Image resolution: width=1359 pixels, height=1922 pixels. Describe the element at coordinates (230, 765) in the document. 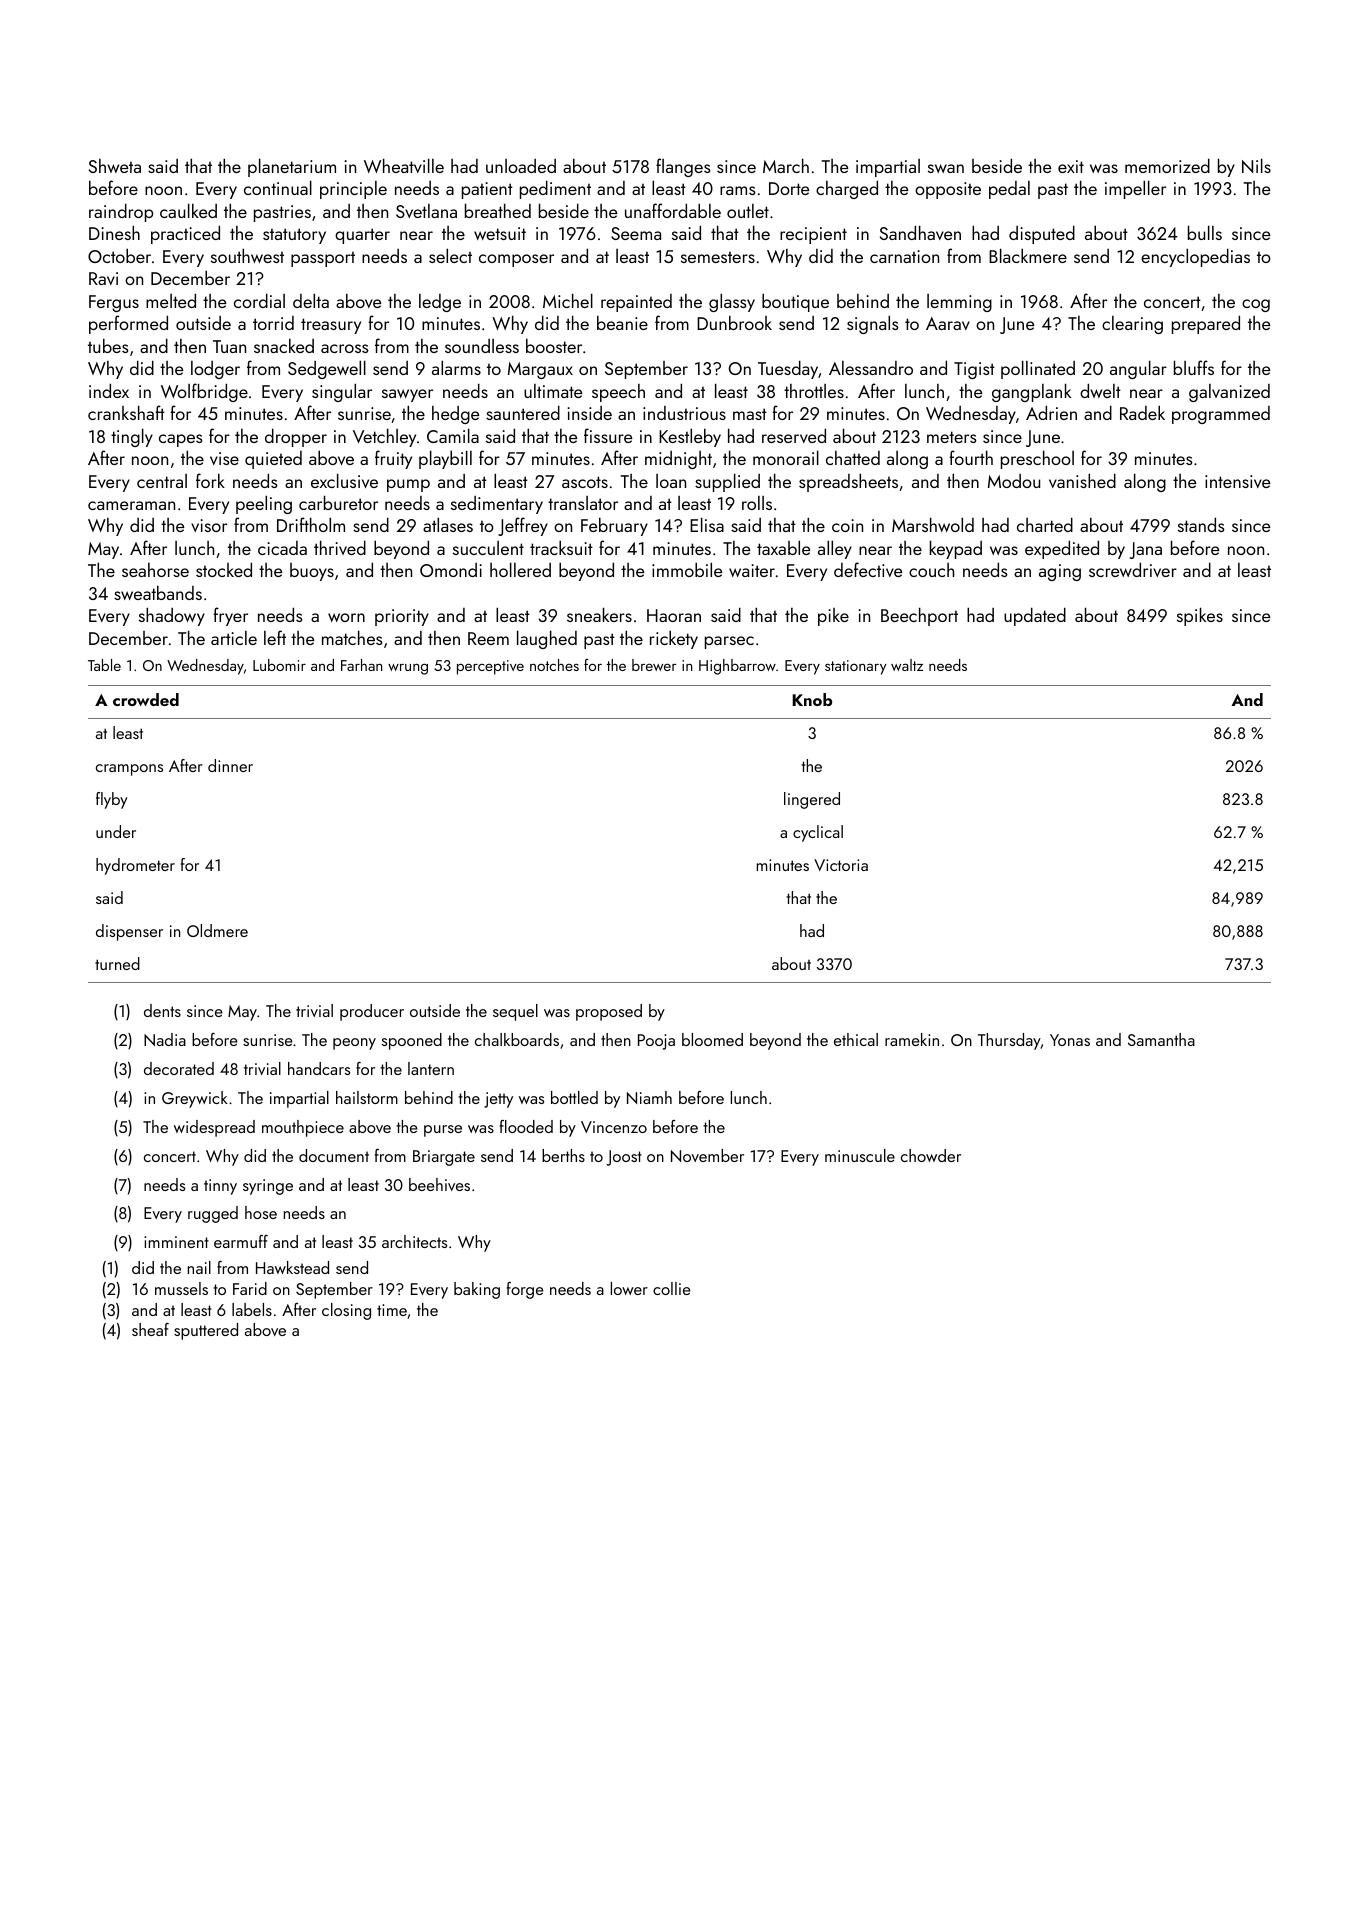

I see `dinner` at that location.
